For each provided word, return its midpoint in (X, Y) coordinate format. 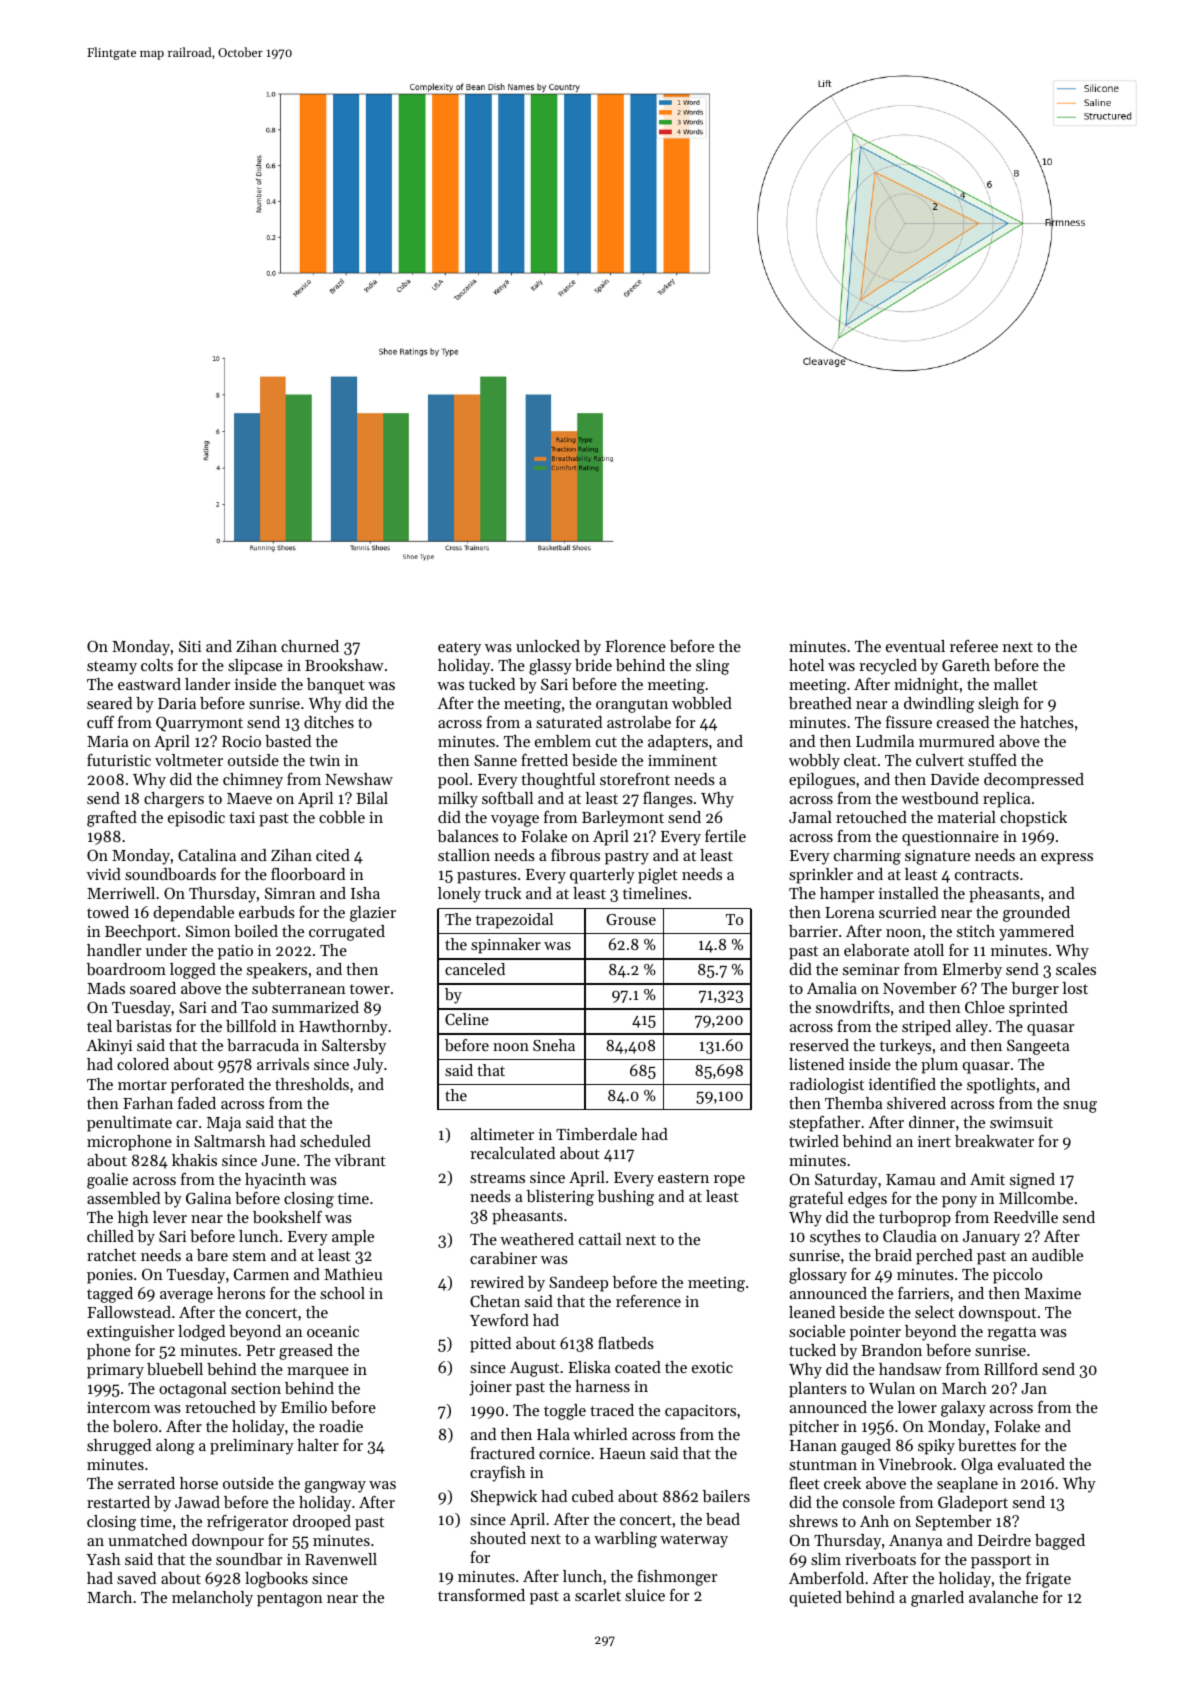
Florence (635, 646)
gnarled (937, 1599)
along (175, 1447)
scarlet (598, 1595)
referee (974, 646)
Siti (190, 646)
